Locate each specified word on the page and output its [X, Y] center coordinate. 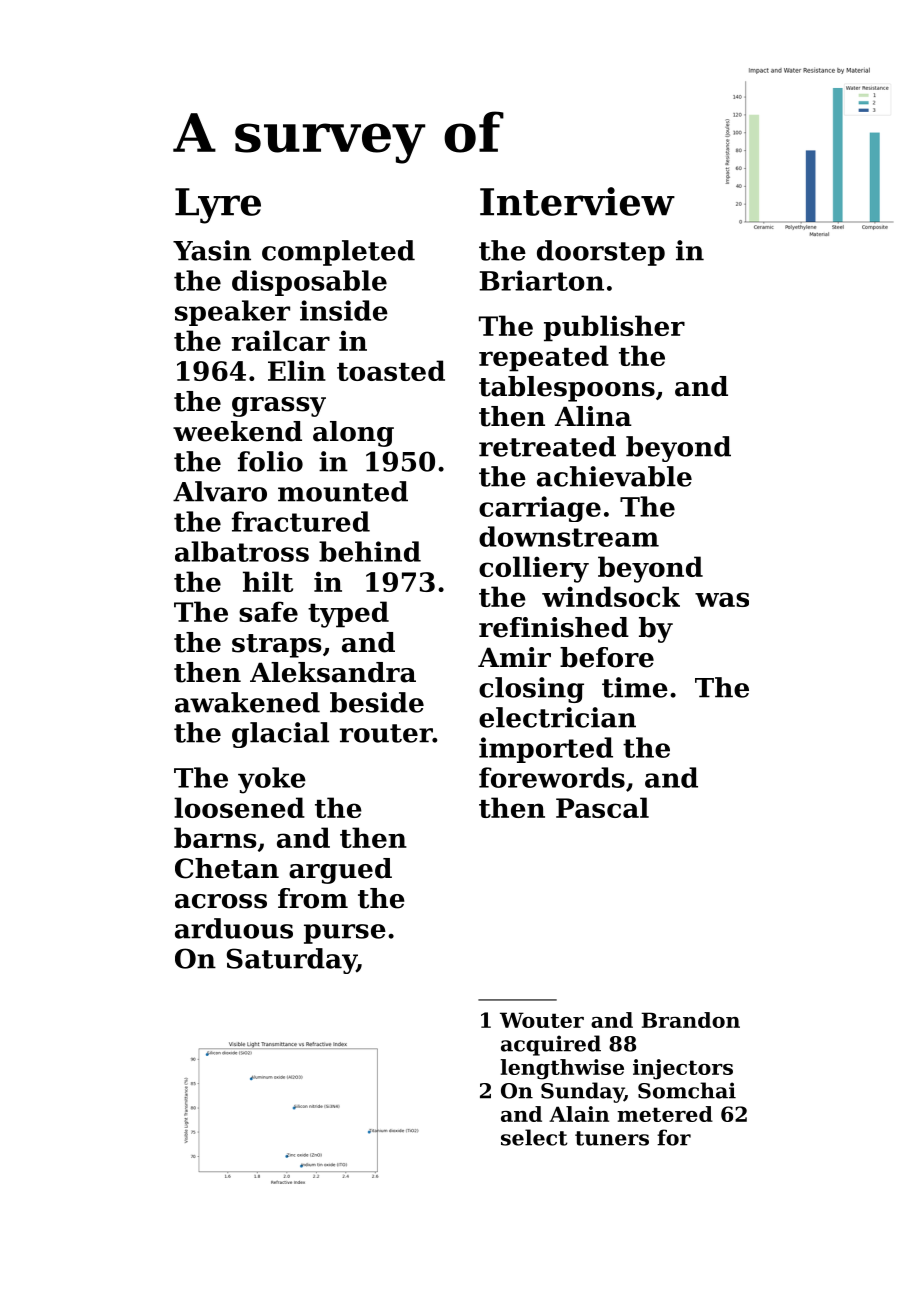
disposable [309, 283]
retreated [547, 446]
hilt [268, 581]
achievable [614, 476]
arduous [234, 928]
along [353, 434]
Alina [593, 416]
